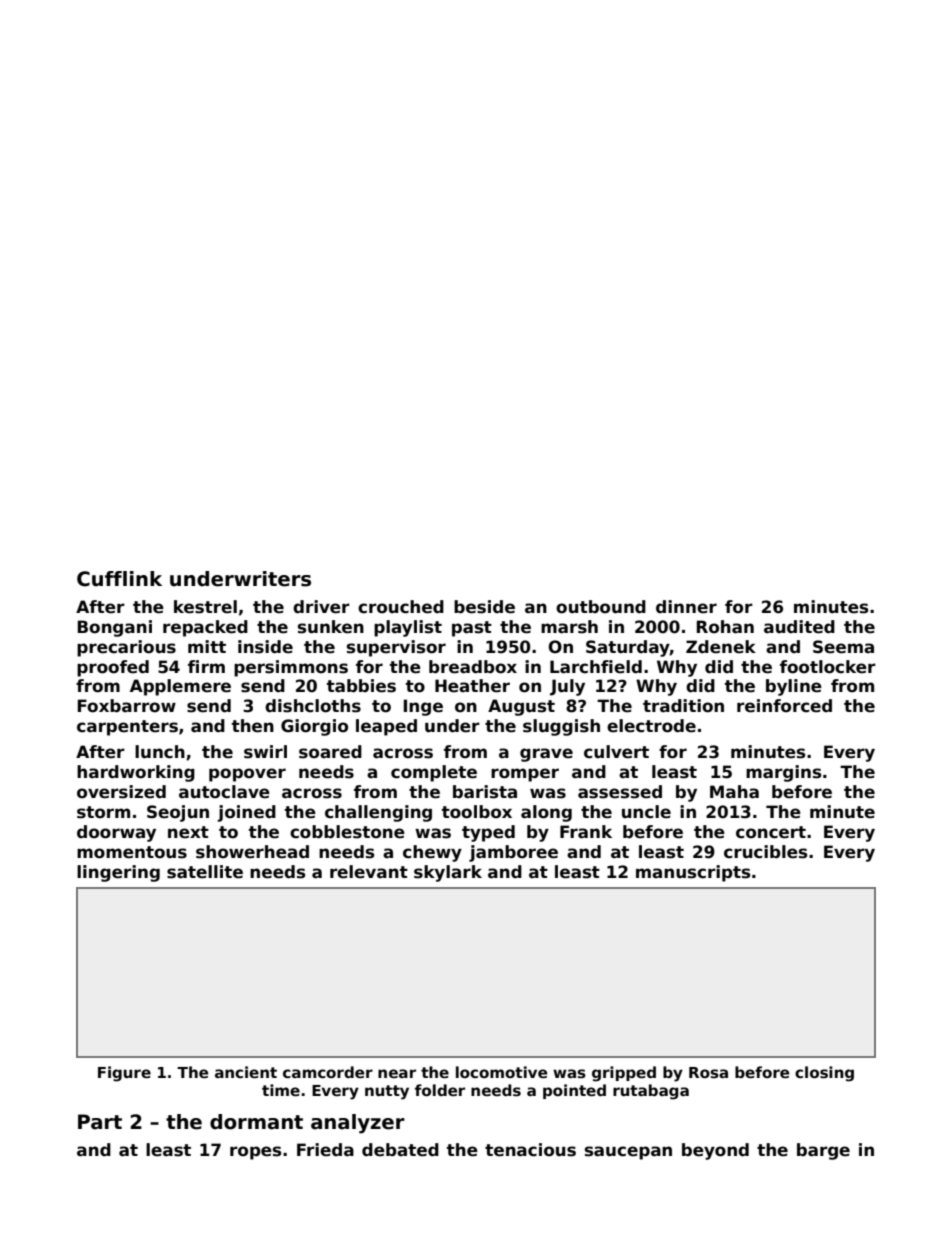  Describe the element at coordinates (255, 1153) in the screenshot. I see `ropes` at that location.
